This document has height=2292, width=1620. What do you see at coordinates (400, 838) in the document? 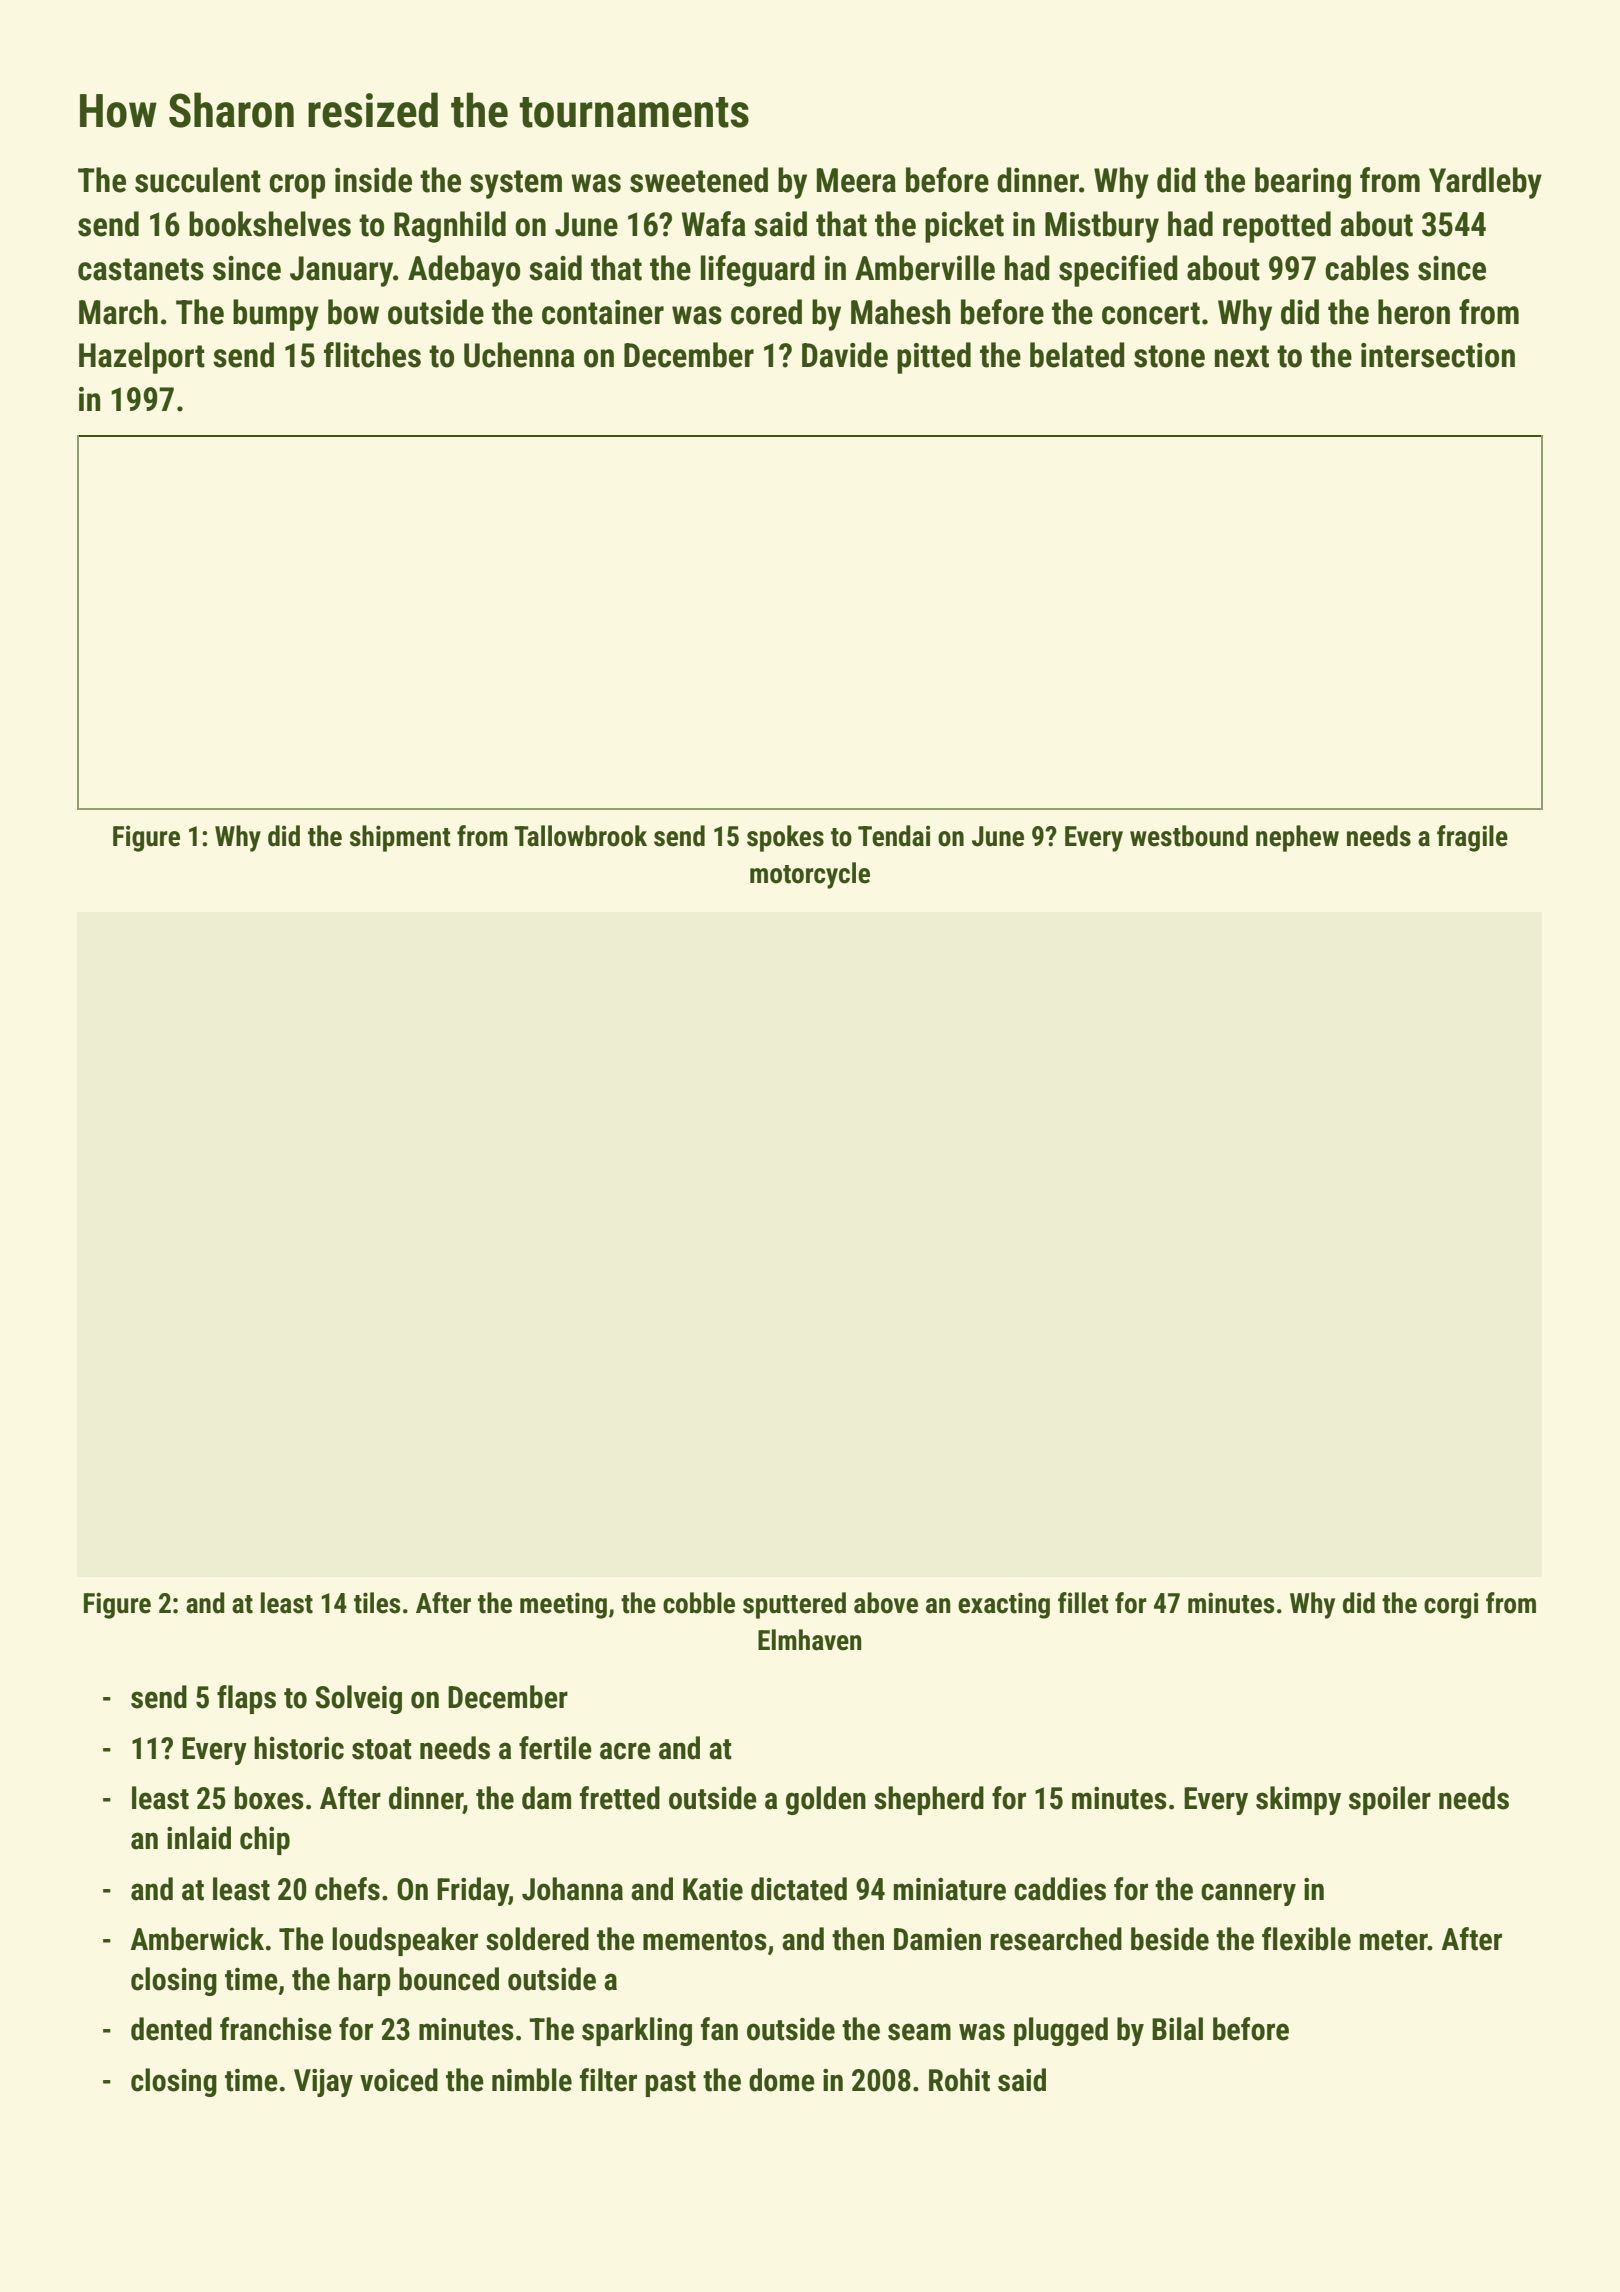
I see `shipment` at bounding box center [400, 838].
